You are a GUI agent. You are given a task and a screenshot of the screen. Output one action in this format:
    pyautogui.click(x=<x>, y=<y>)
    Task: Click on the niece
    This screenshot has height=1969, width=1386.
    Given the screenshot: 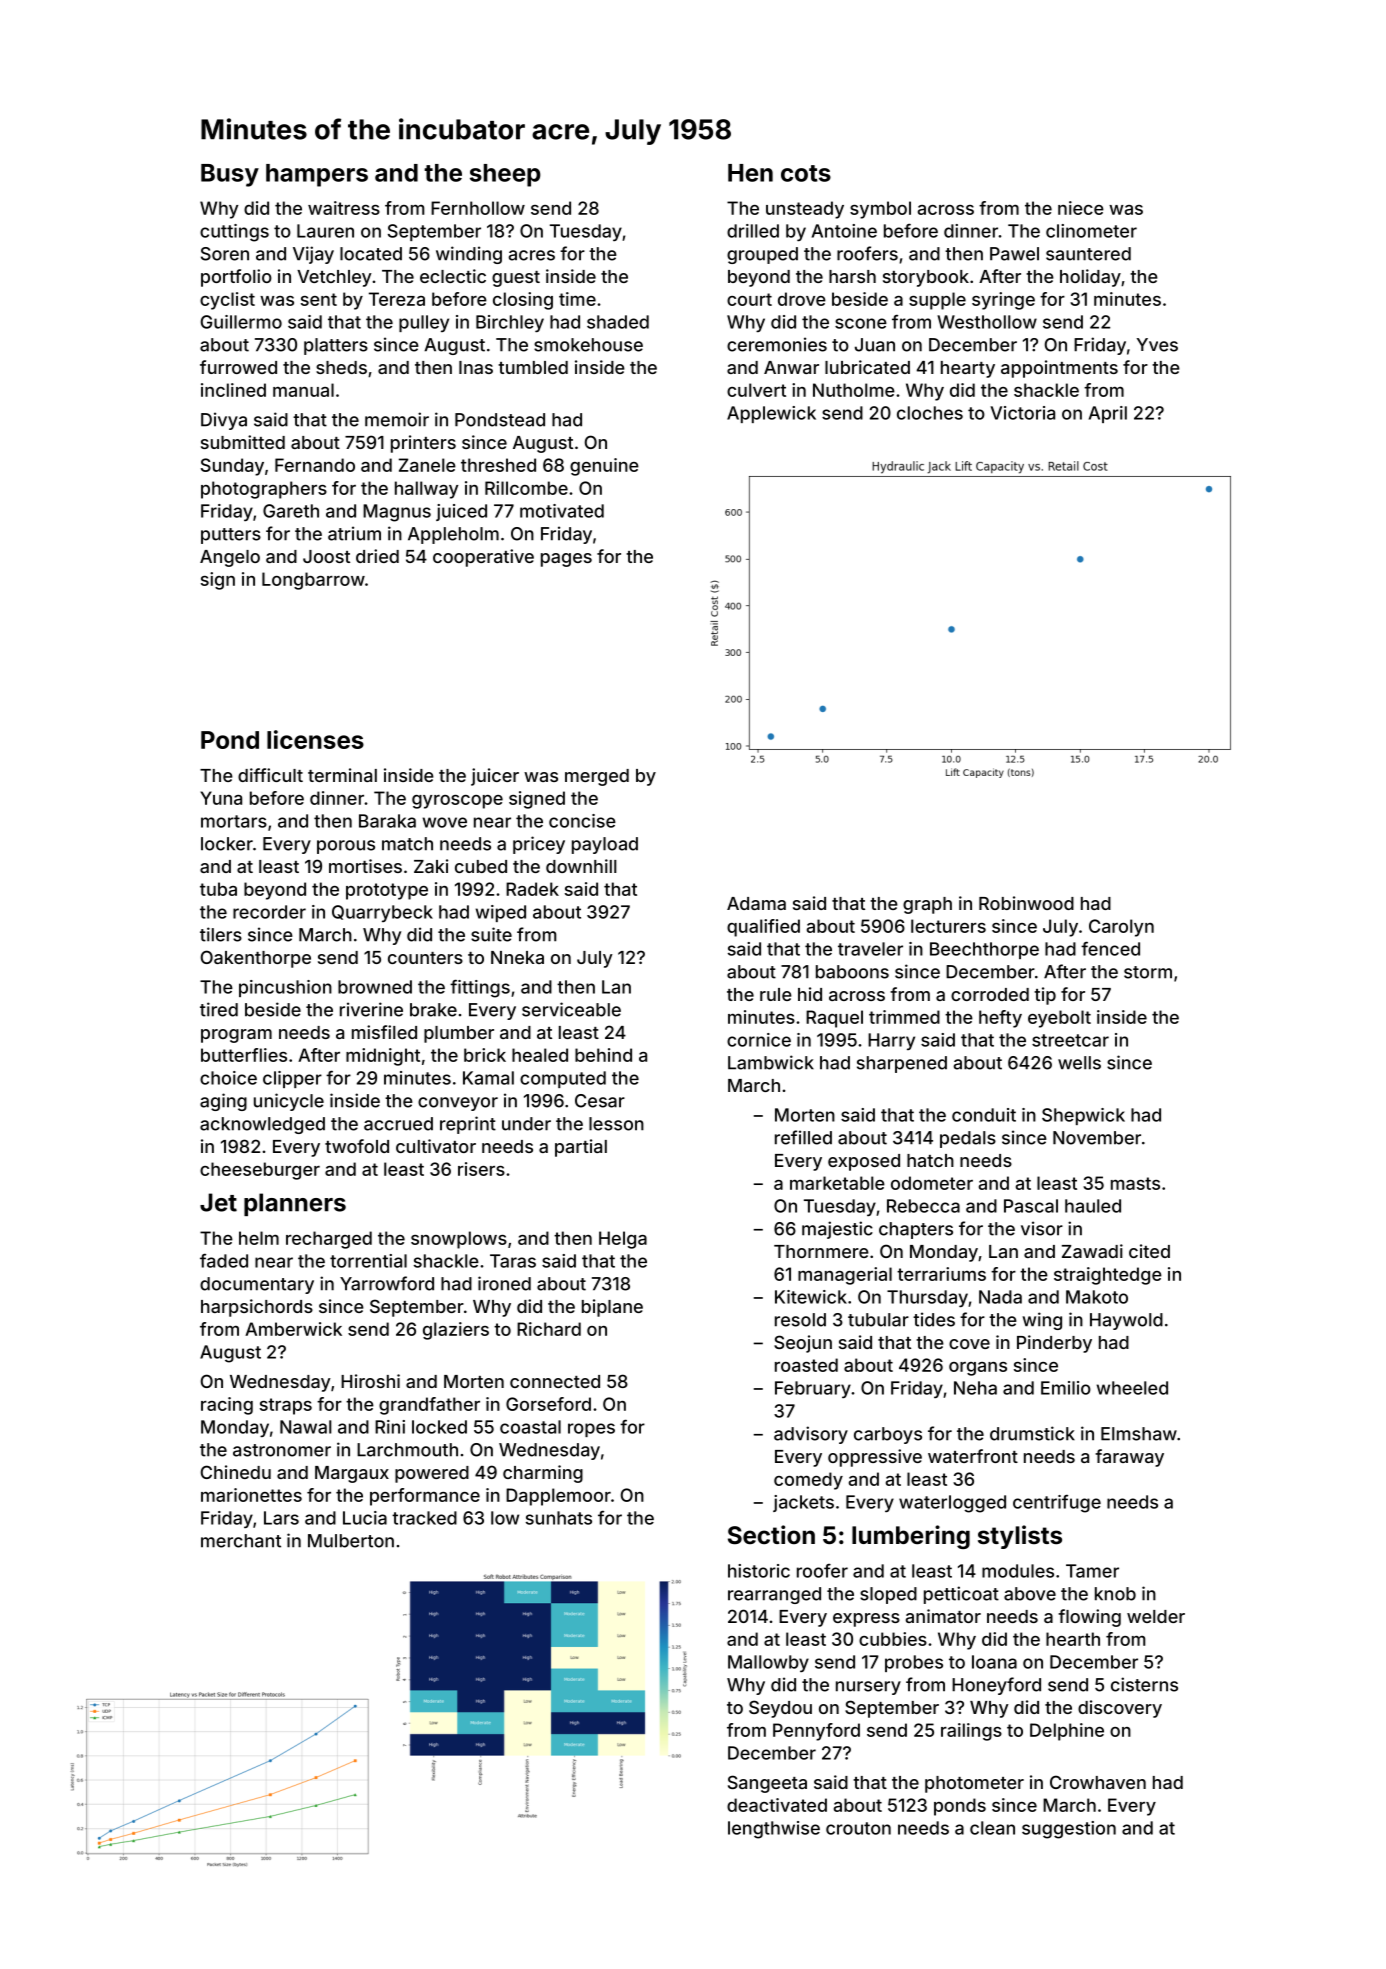 What is the action you would take?
    pyautogui.click(x=1081, y=208)
